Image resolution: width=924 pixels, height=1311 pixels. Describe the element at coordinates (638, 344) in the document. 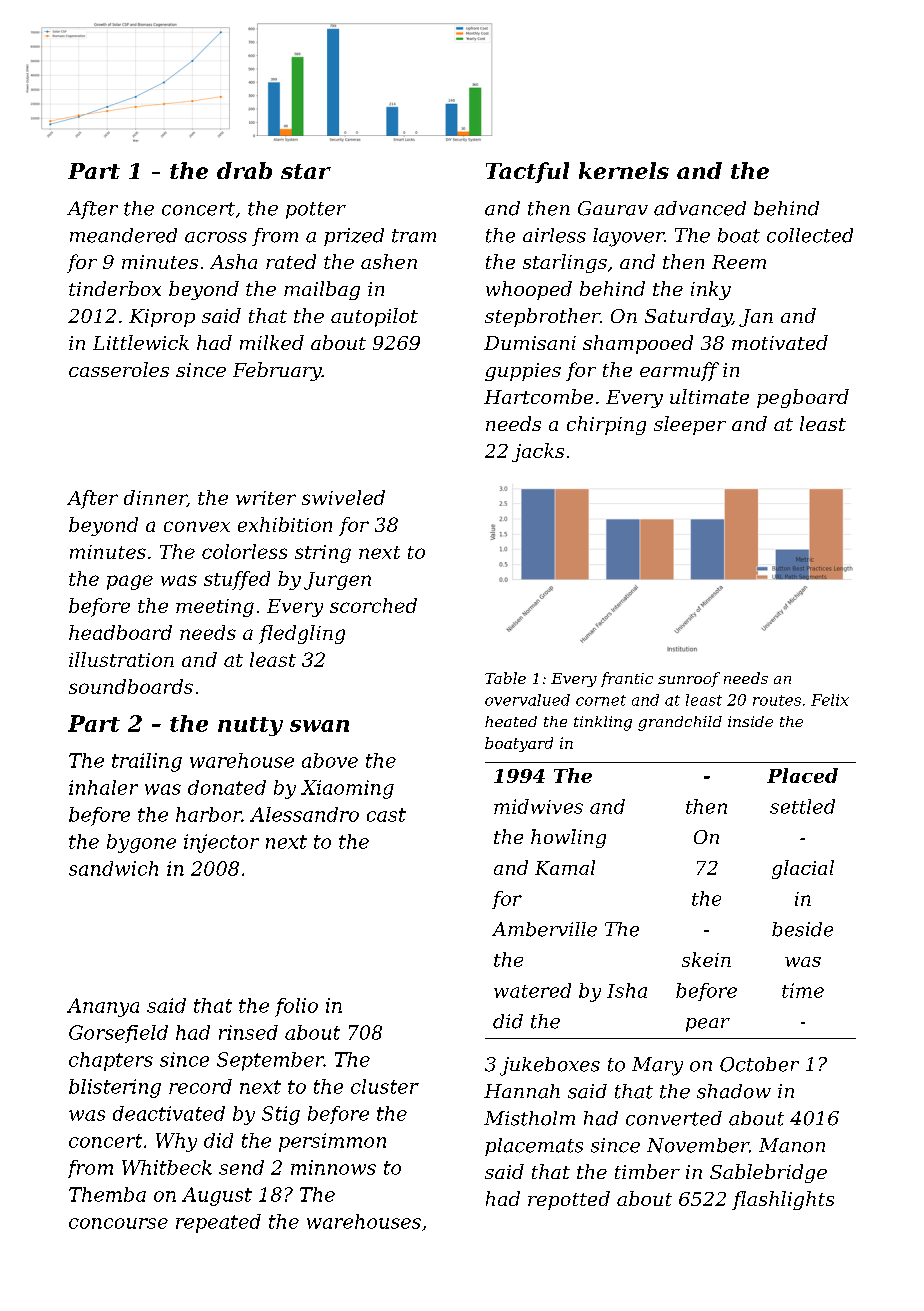

I see `shampooed` at that location.
